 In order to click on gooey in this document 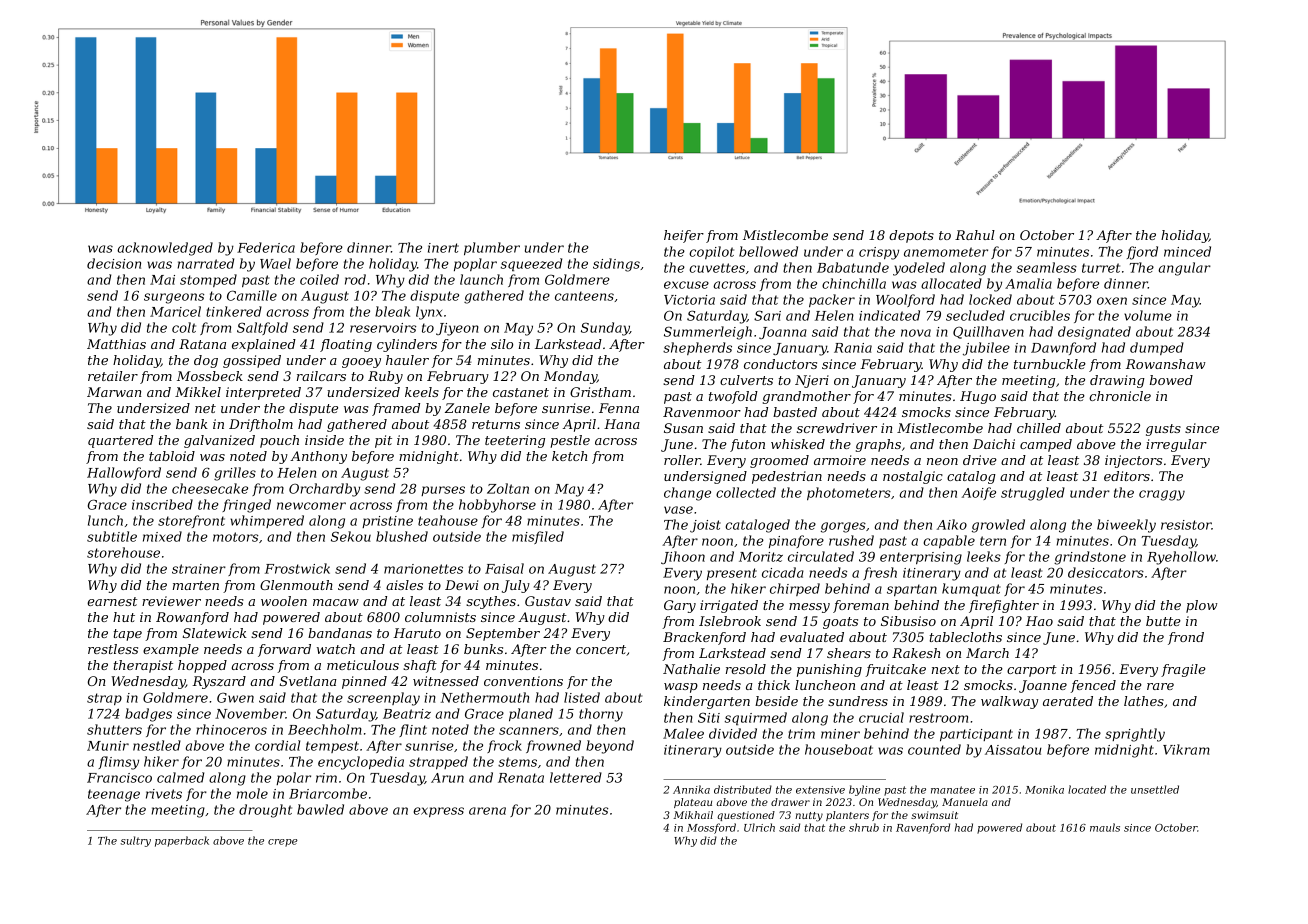, I will do `click(361, 363)`.
